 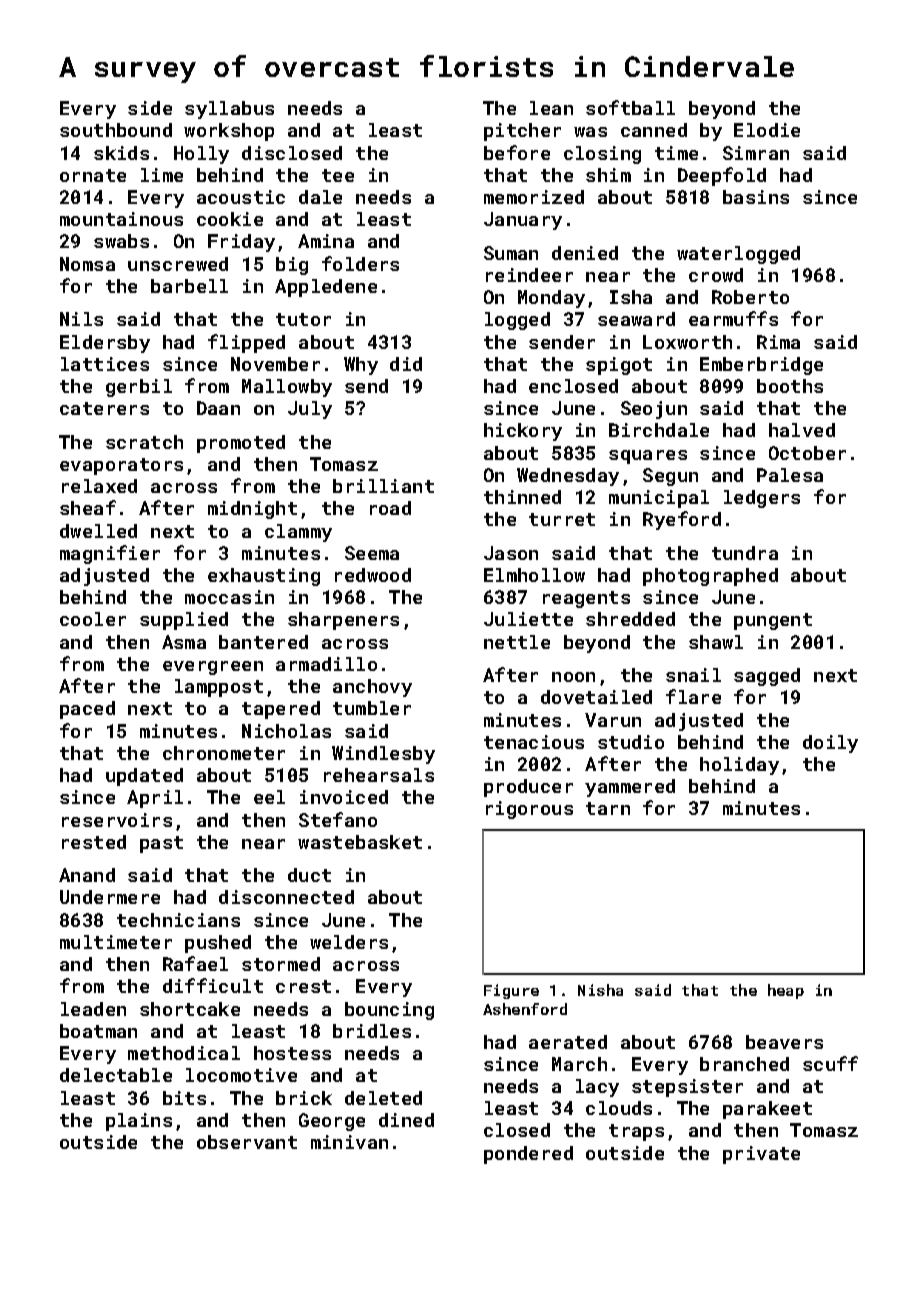 What do you see at coordinates (528, 1155) in the screenshot?
I see `pondered` at bounding box center [528, 1155].
